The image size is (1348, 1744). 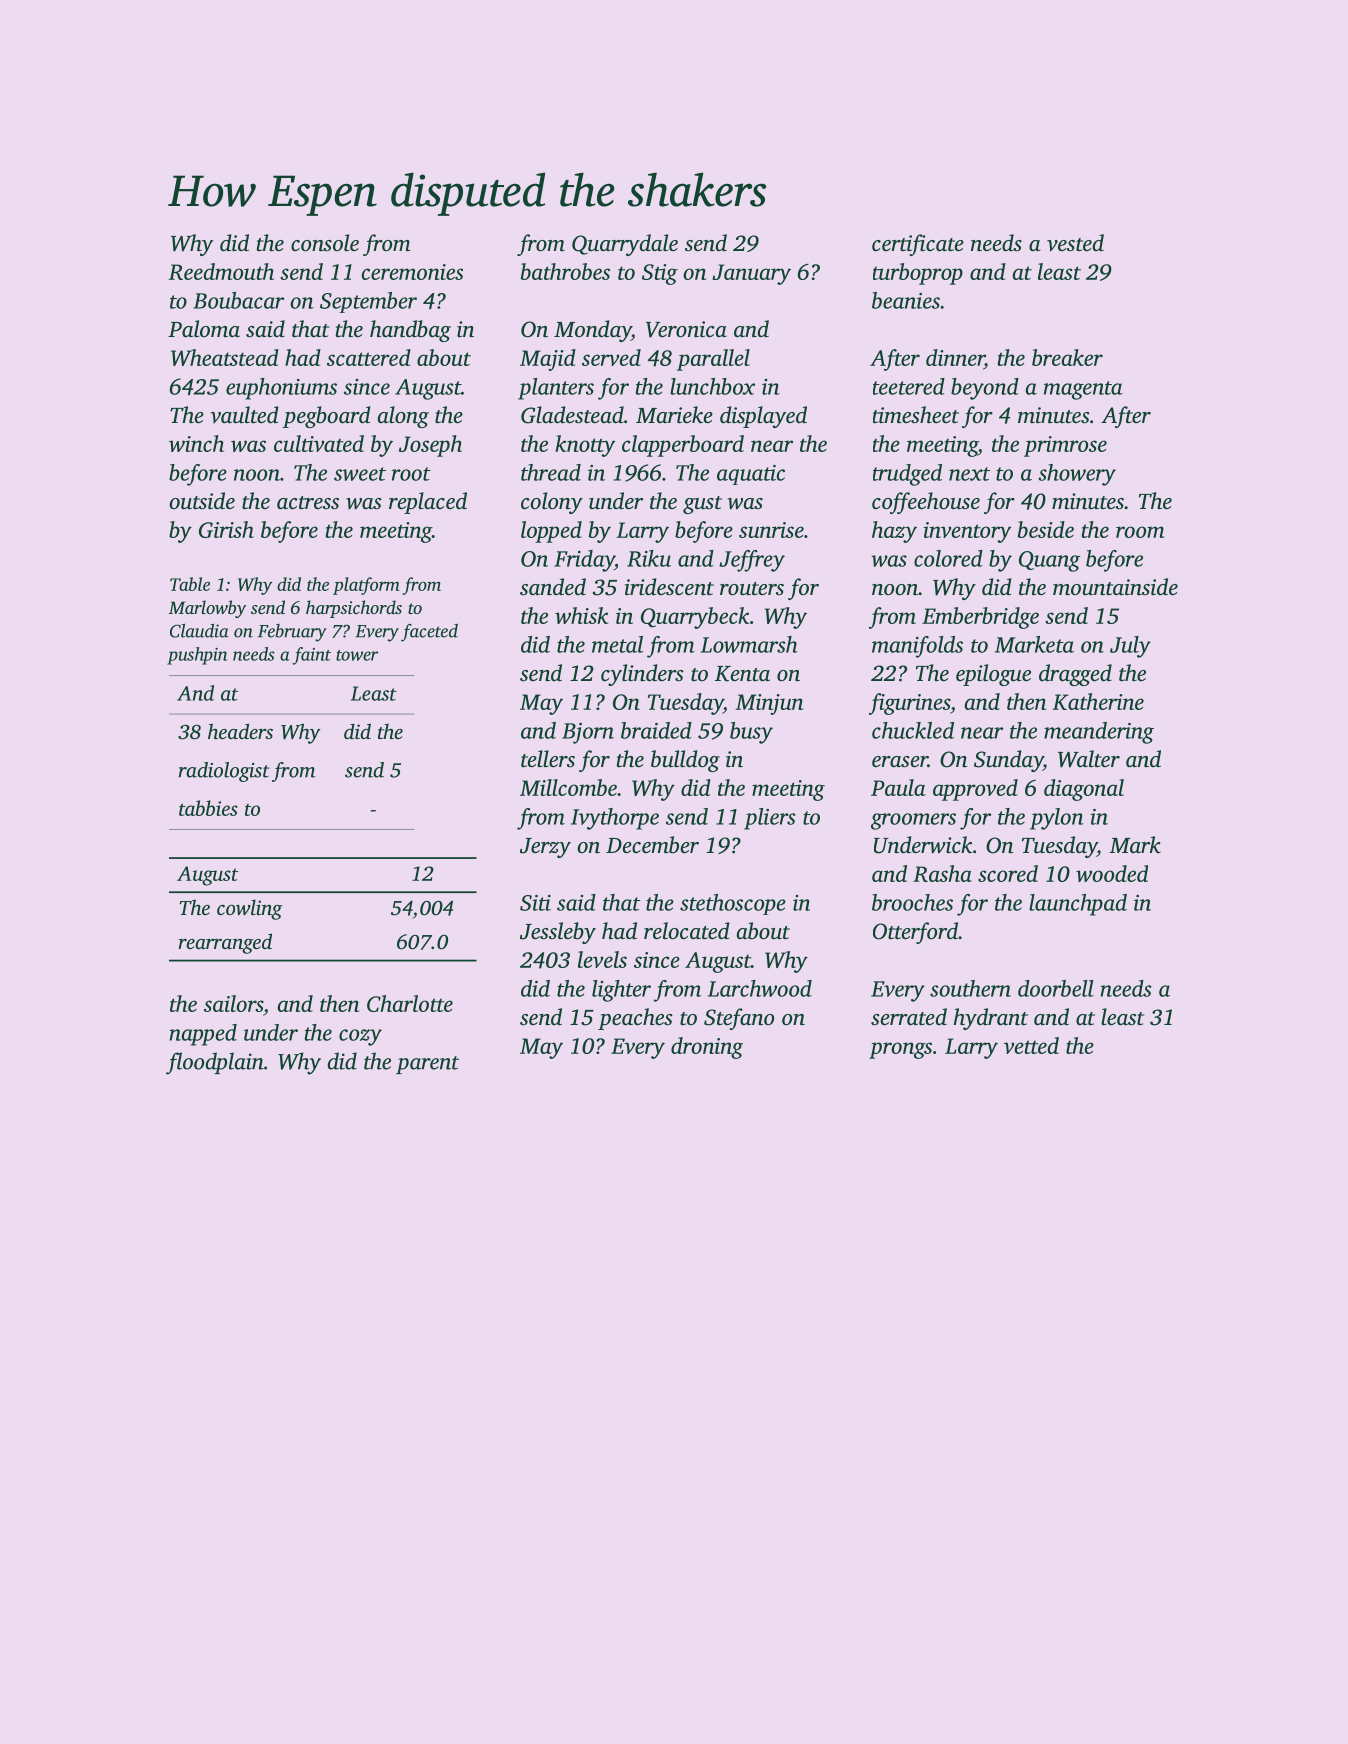 What do you see at coordinates (311, 656) in the screenshot?
I see `faint` at bounding box center [311, 656].
